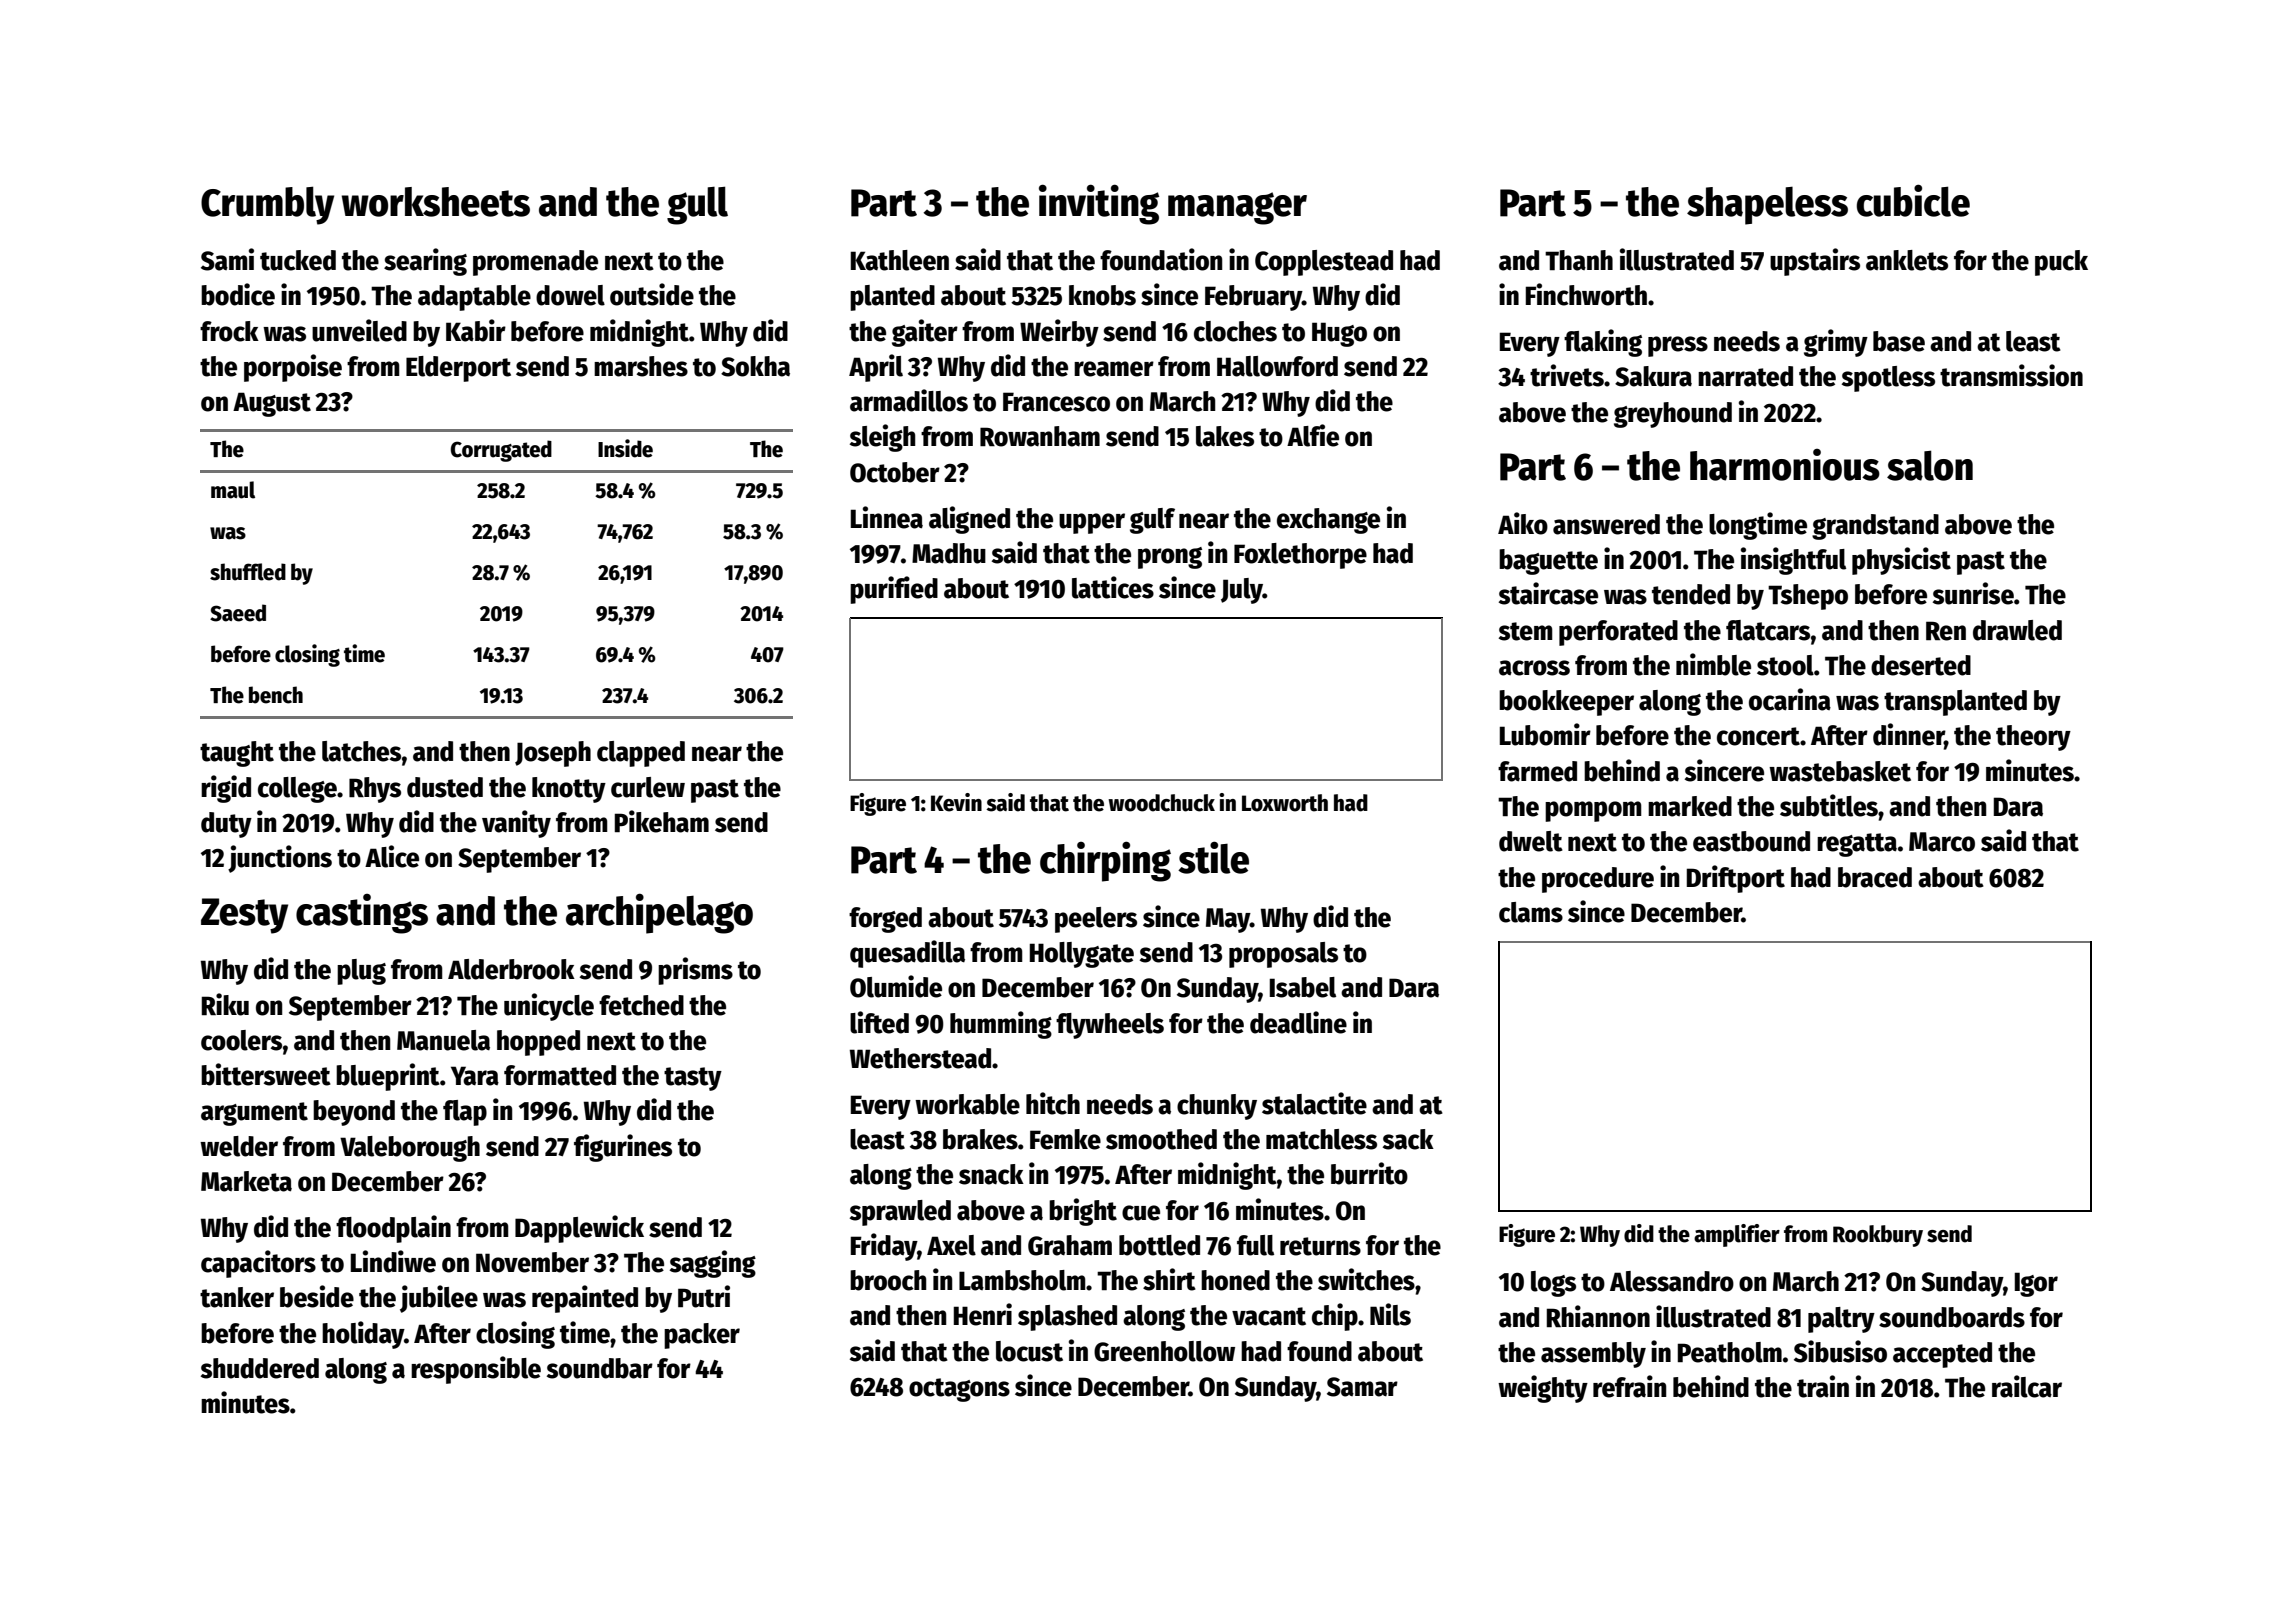 The height and width of the document is (1620, 2292). Describe the element at coordinates (693, 1079) in the document. I see `tasty` at that location.
